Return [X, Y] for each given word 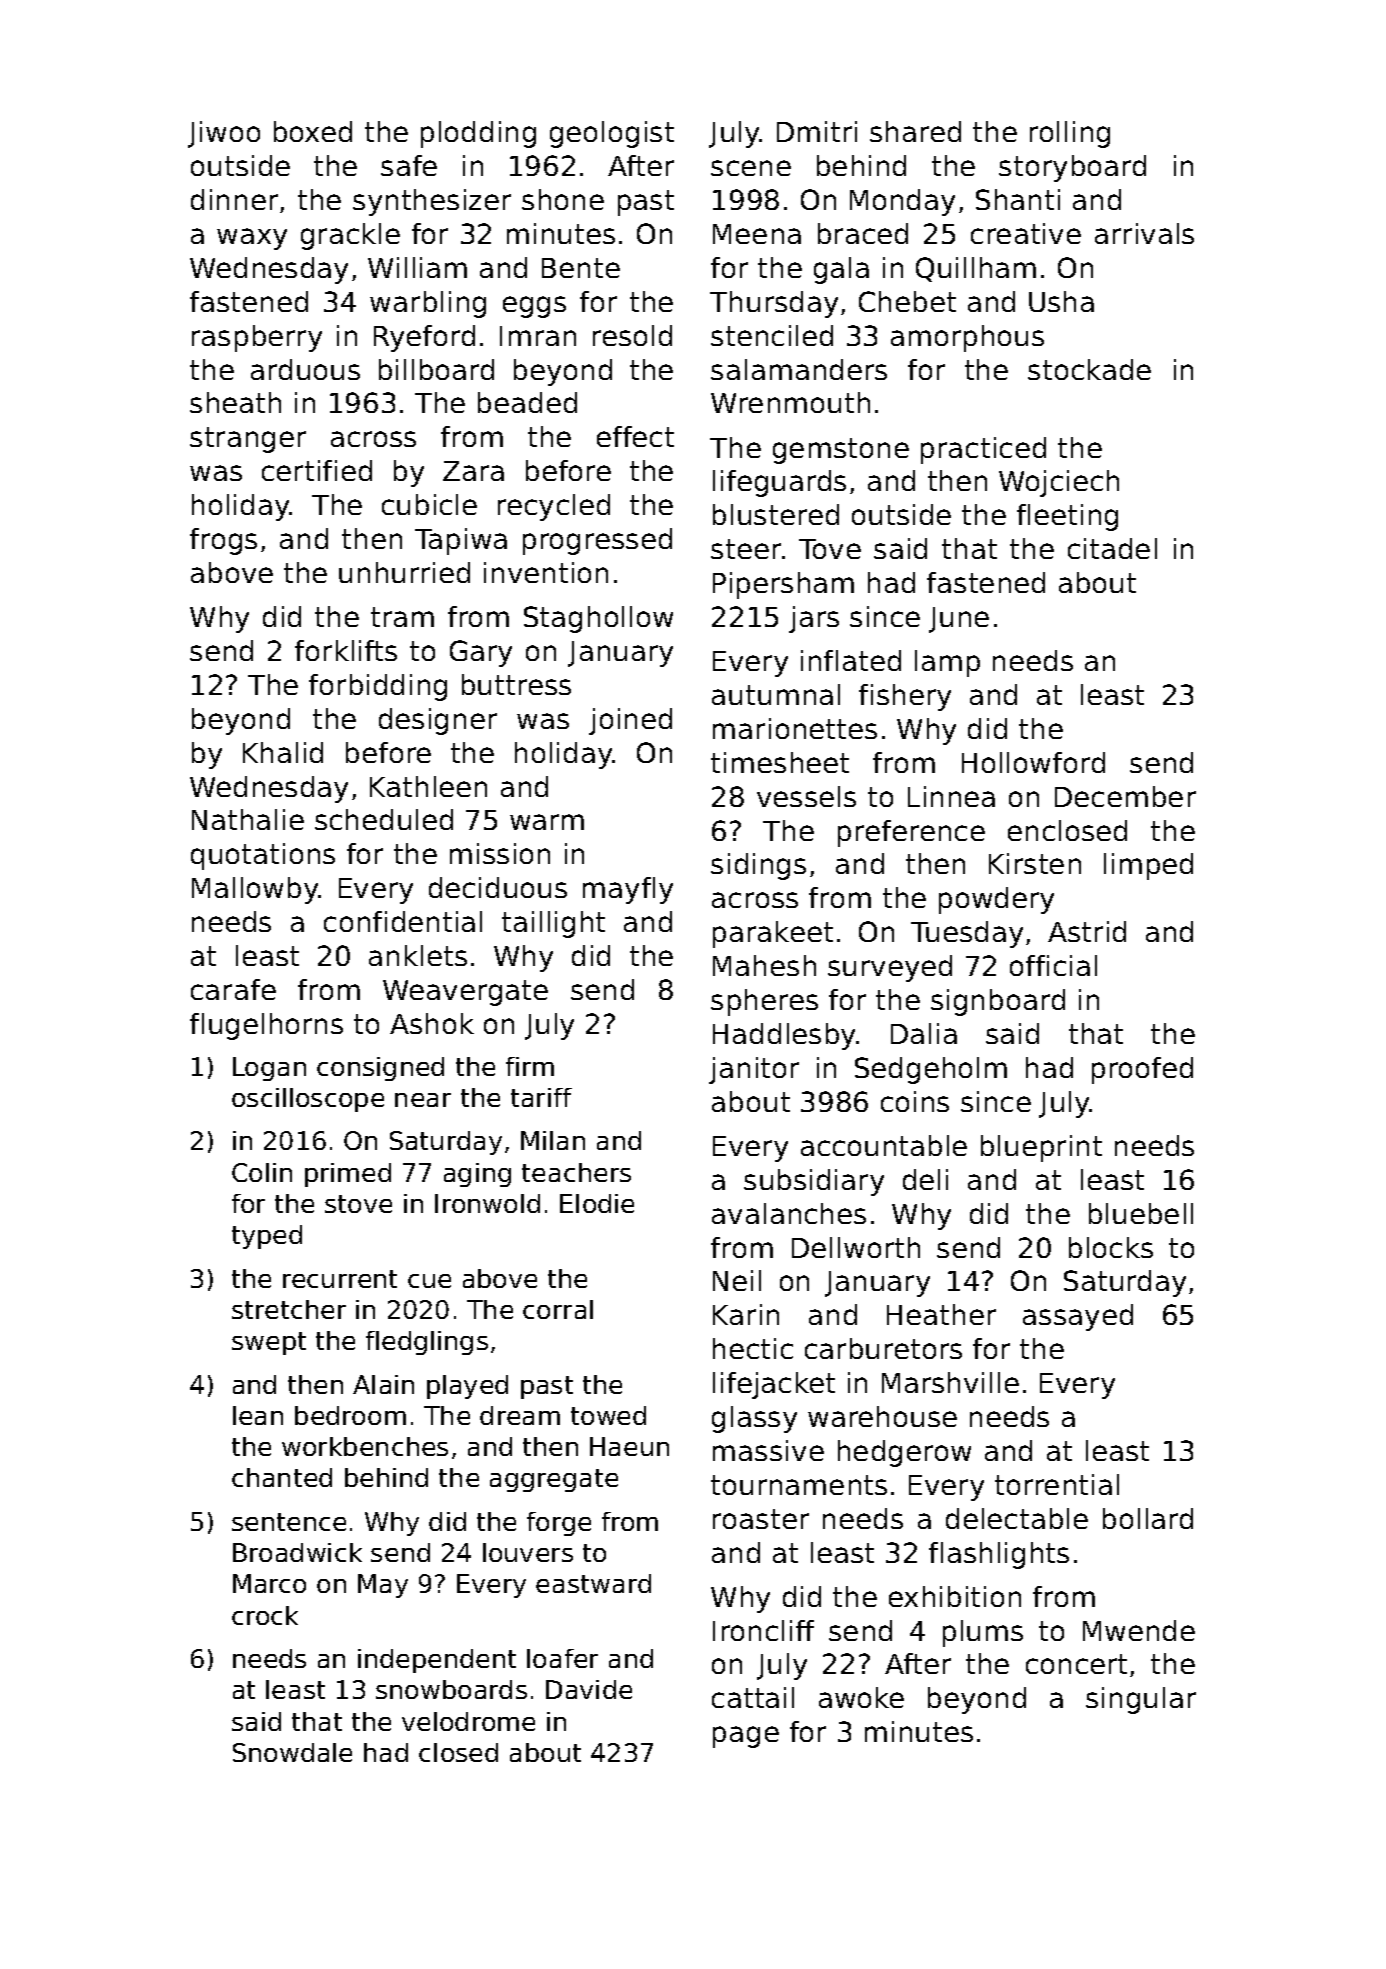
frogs [223, 541]
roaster [761, 1519]
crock [265, 1615]
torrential [1057, 1484]
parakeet [773, 934]
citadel [1112, 548]
